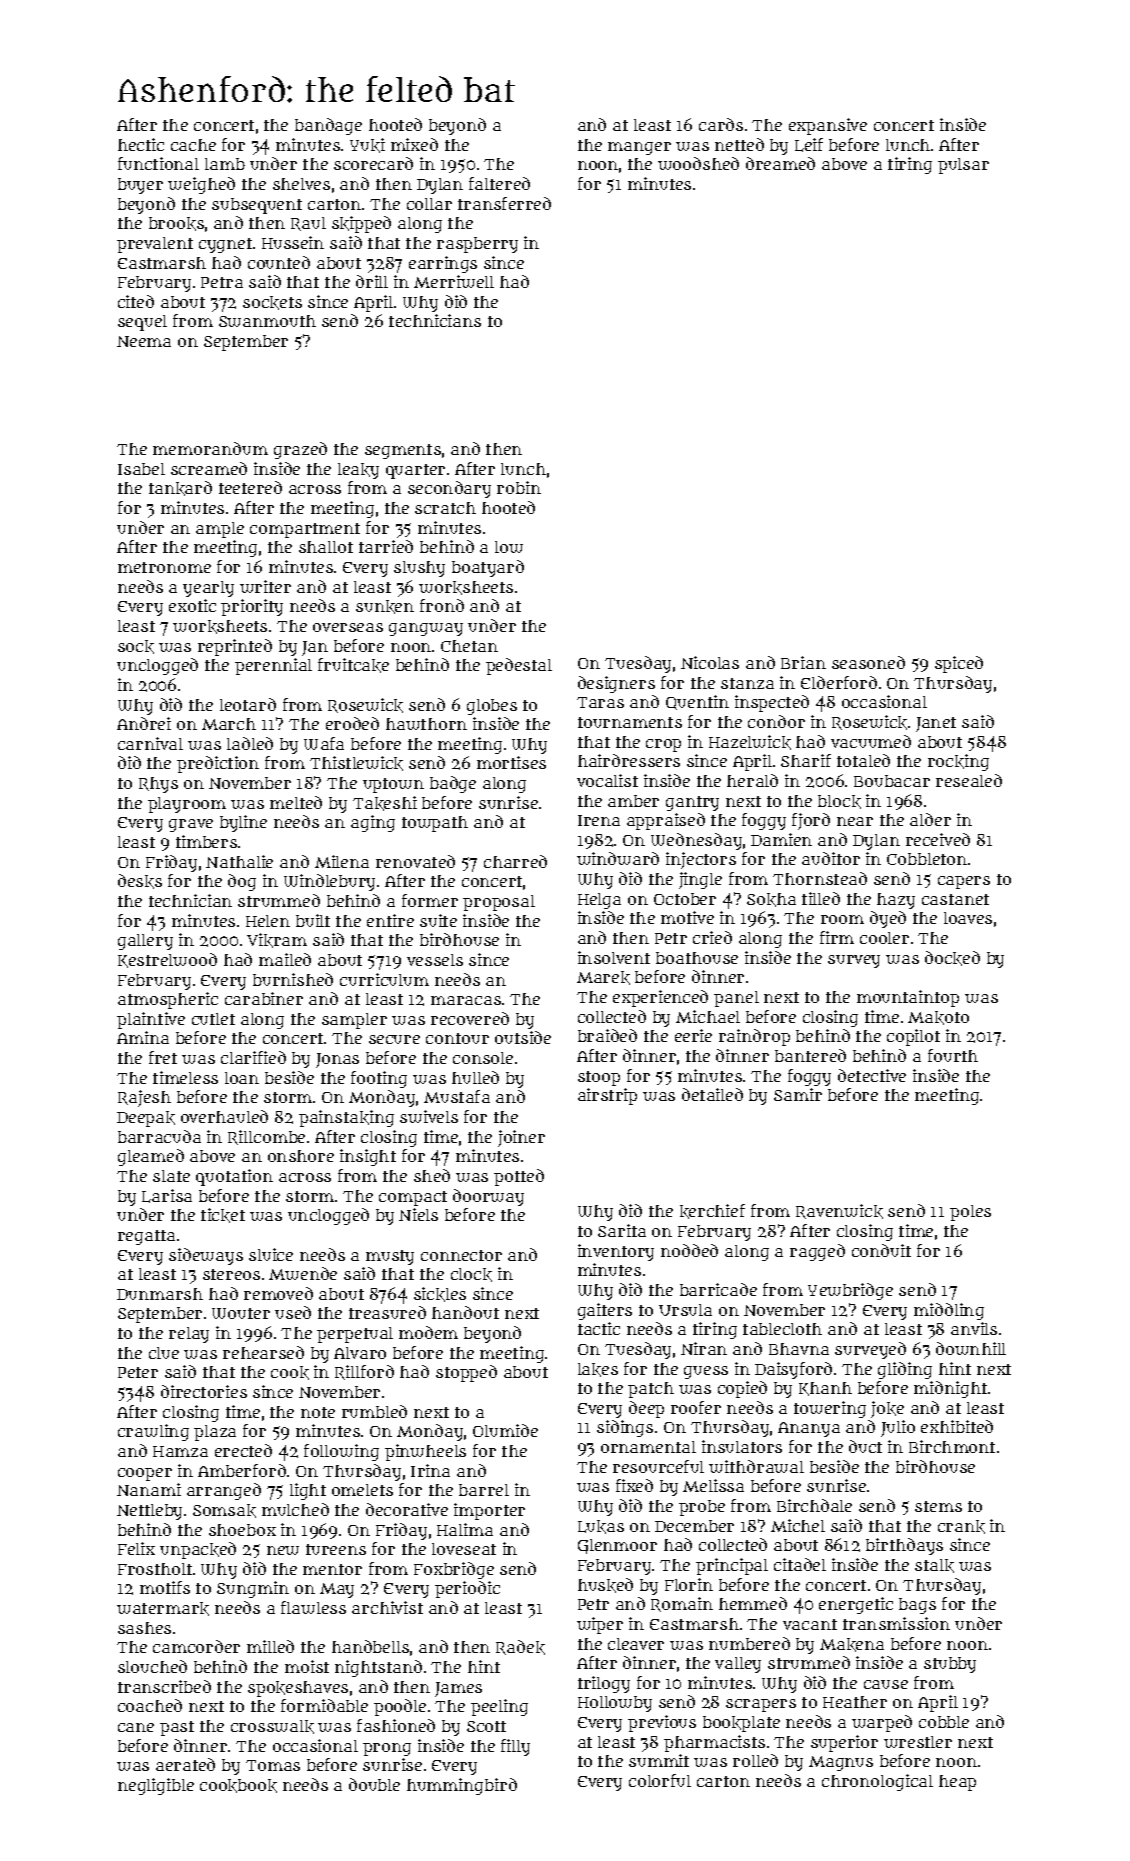 The image size is (1130, 1861). I want to click on Ravenwick, so click(839, 1211).
